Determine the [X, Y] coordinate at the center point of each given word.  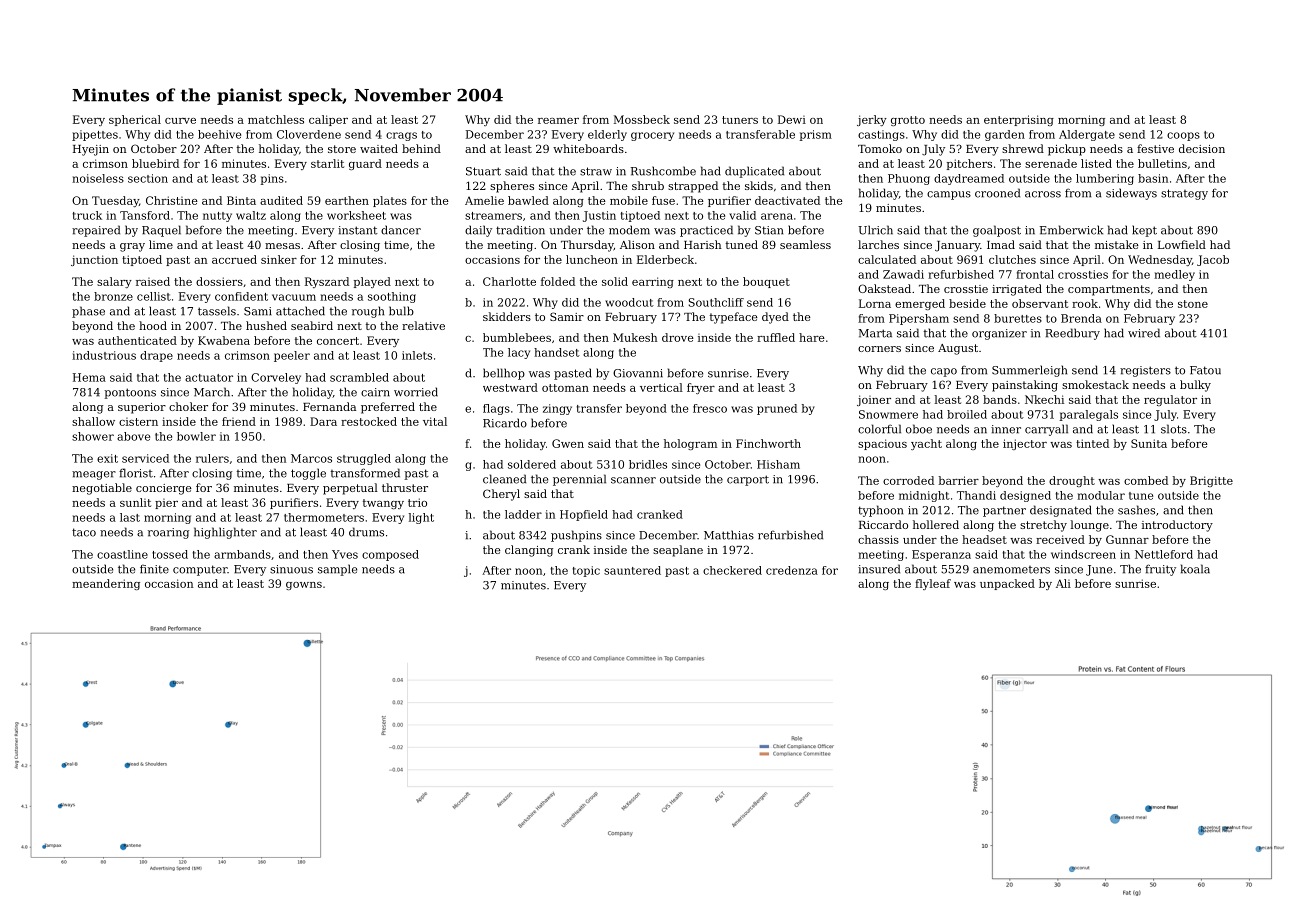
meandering [106, 584]
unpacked [1007, 584]
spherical [135, 120]
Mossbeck [642, 119]
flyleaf [933, 584]
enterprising [1019, 120]
